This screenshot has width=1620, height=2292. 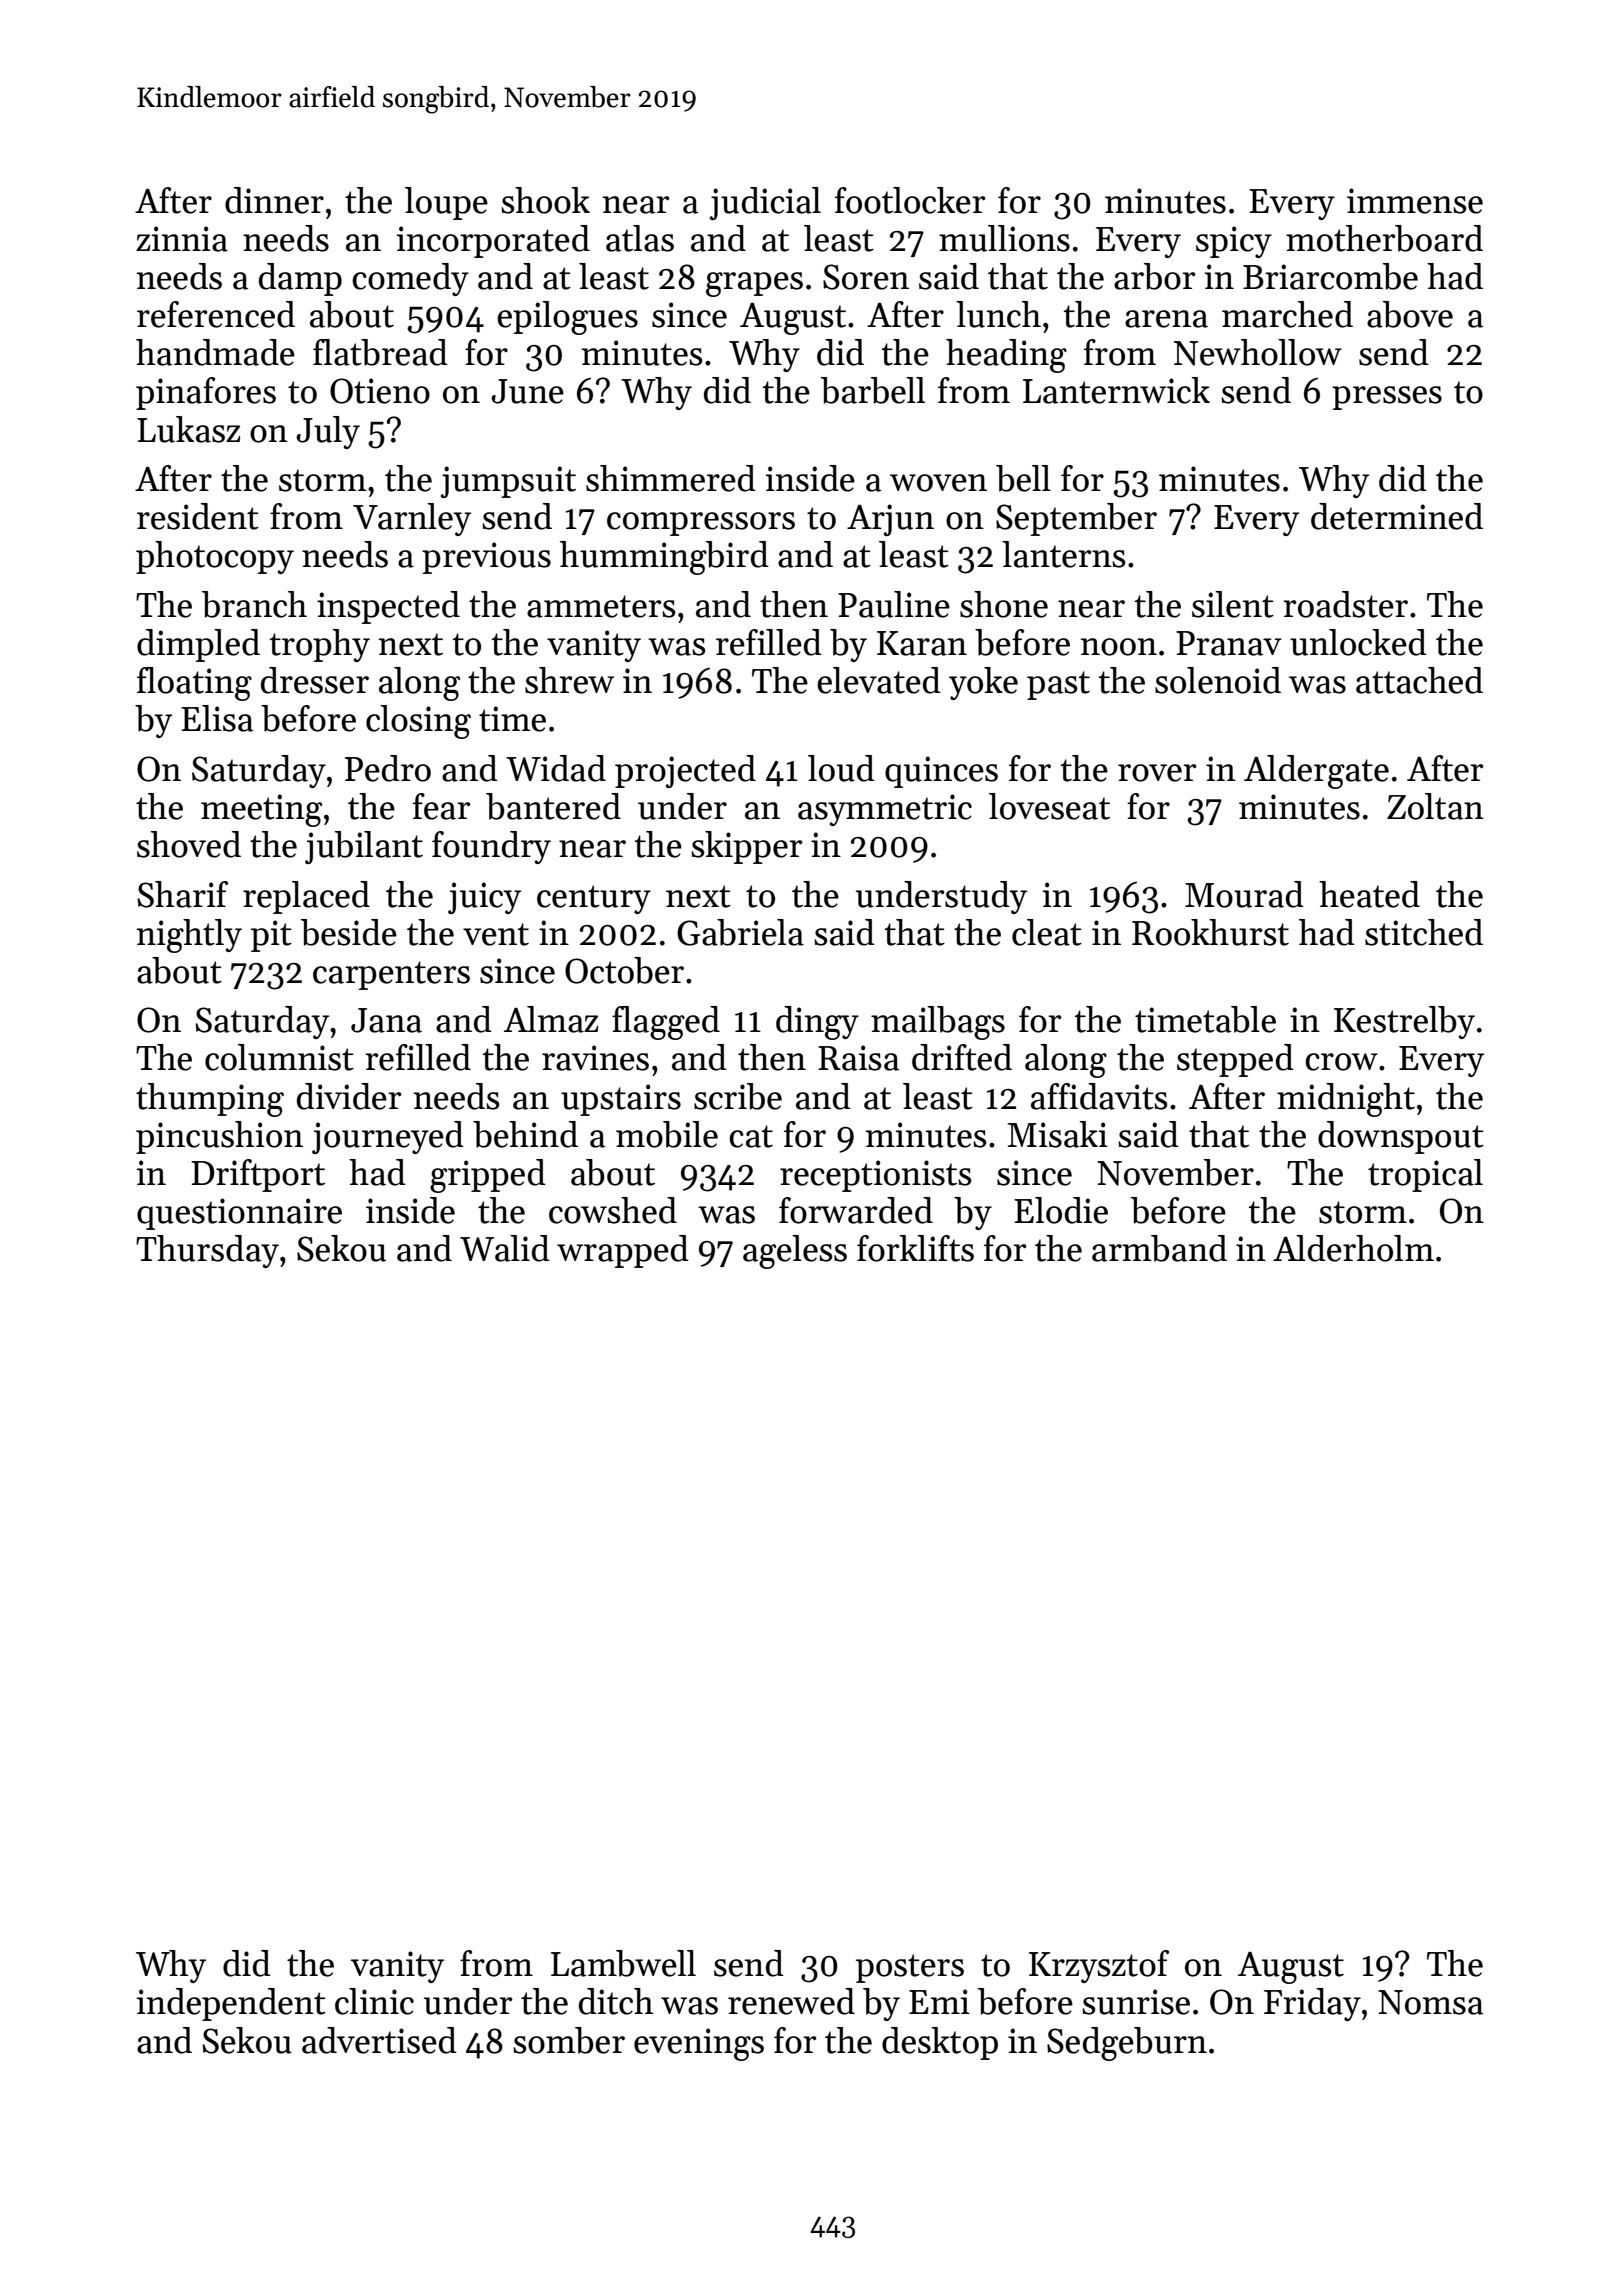 What do you see at coordinates (910, 1968) in the screenshot?
I see `posters` at bounding box center [910, 1968].
